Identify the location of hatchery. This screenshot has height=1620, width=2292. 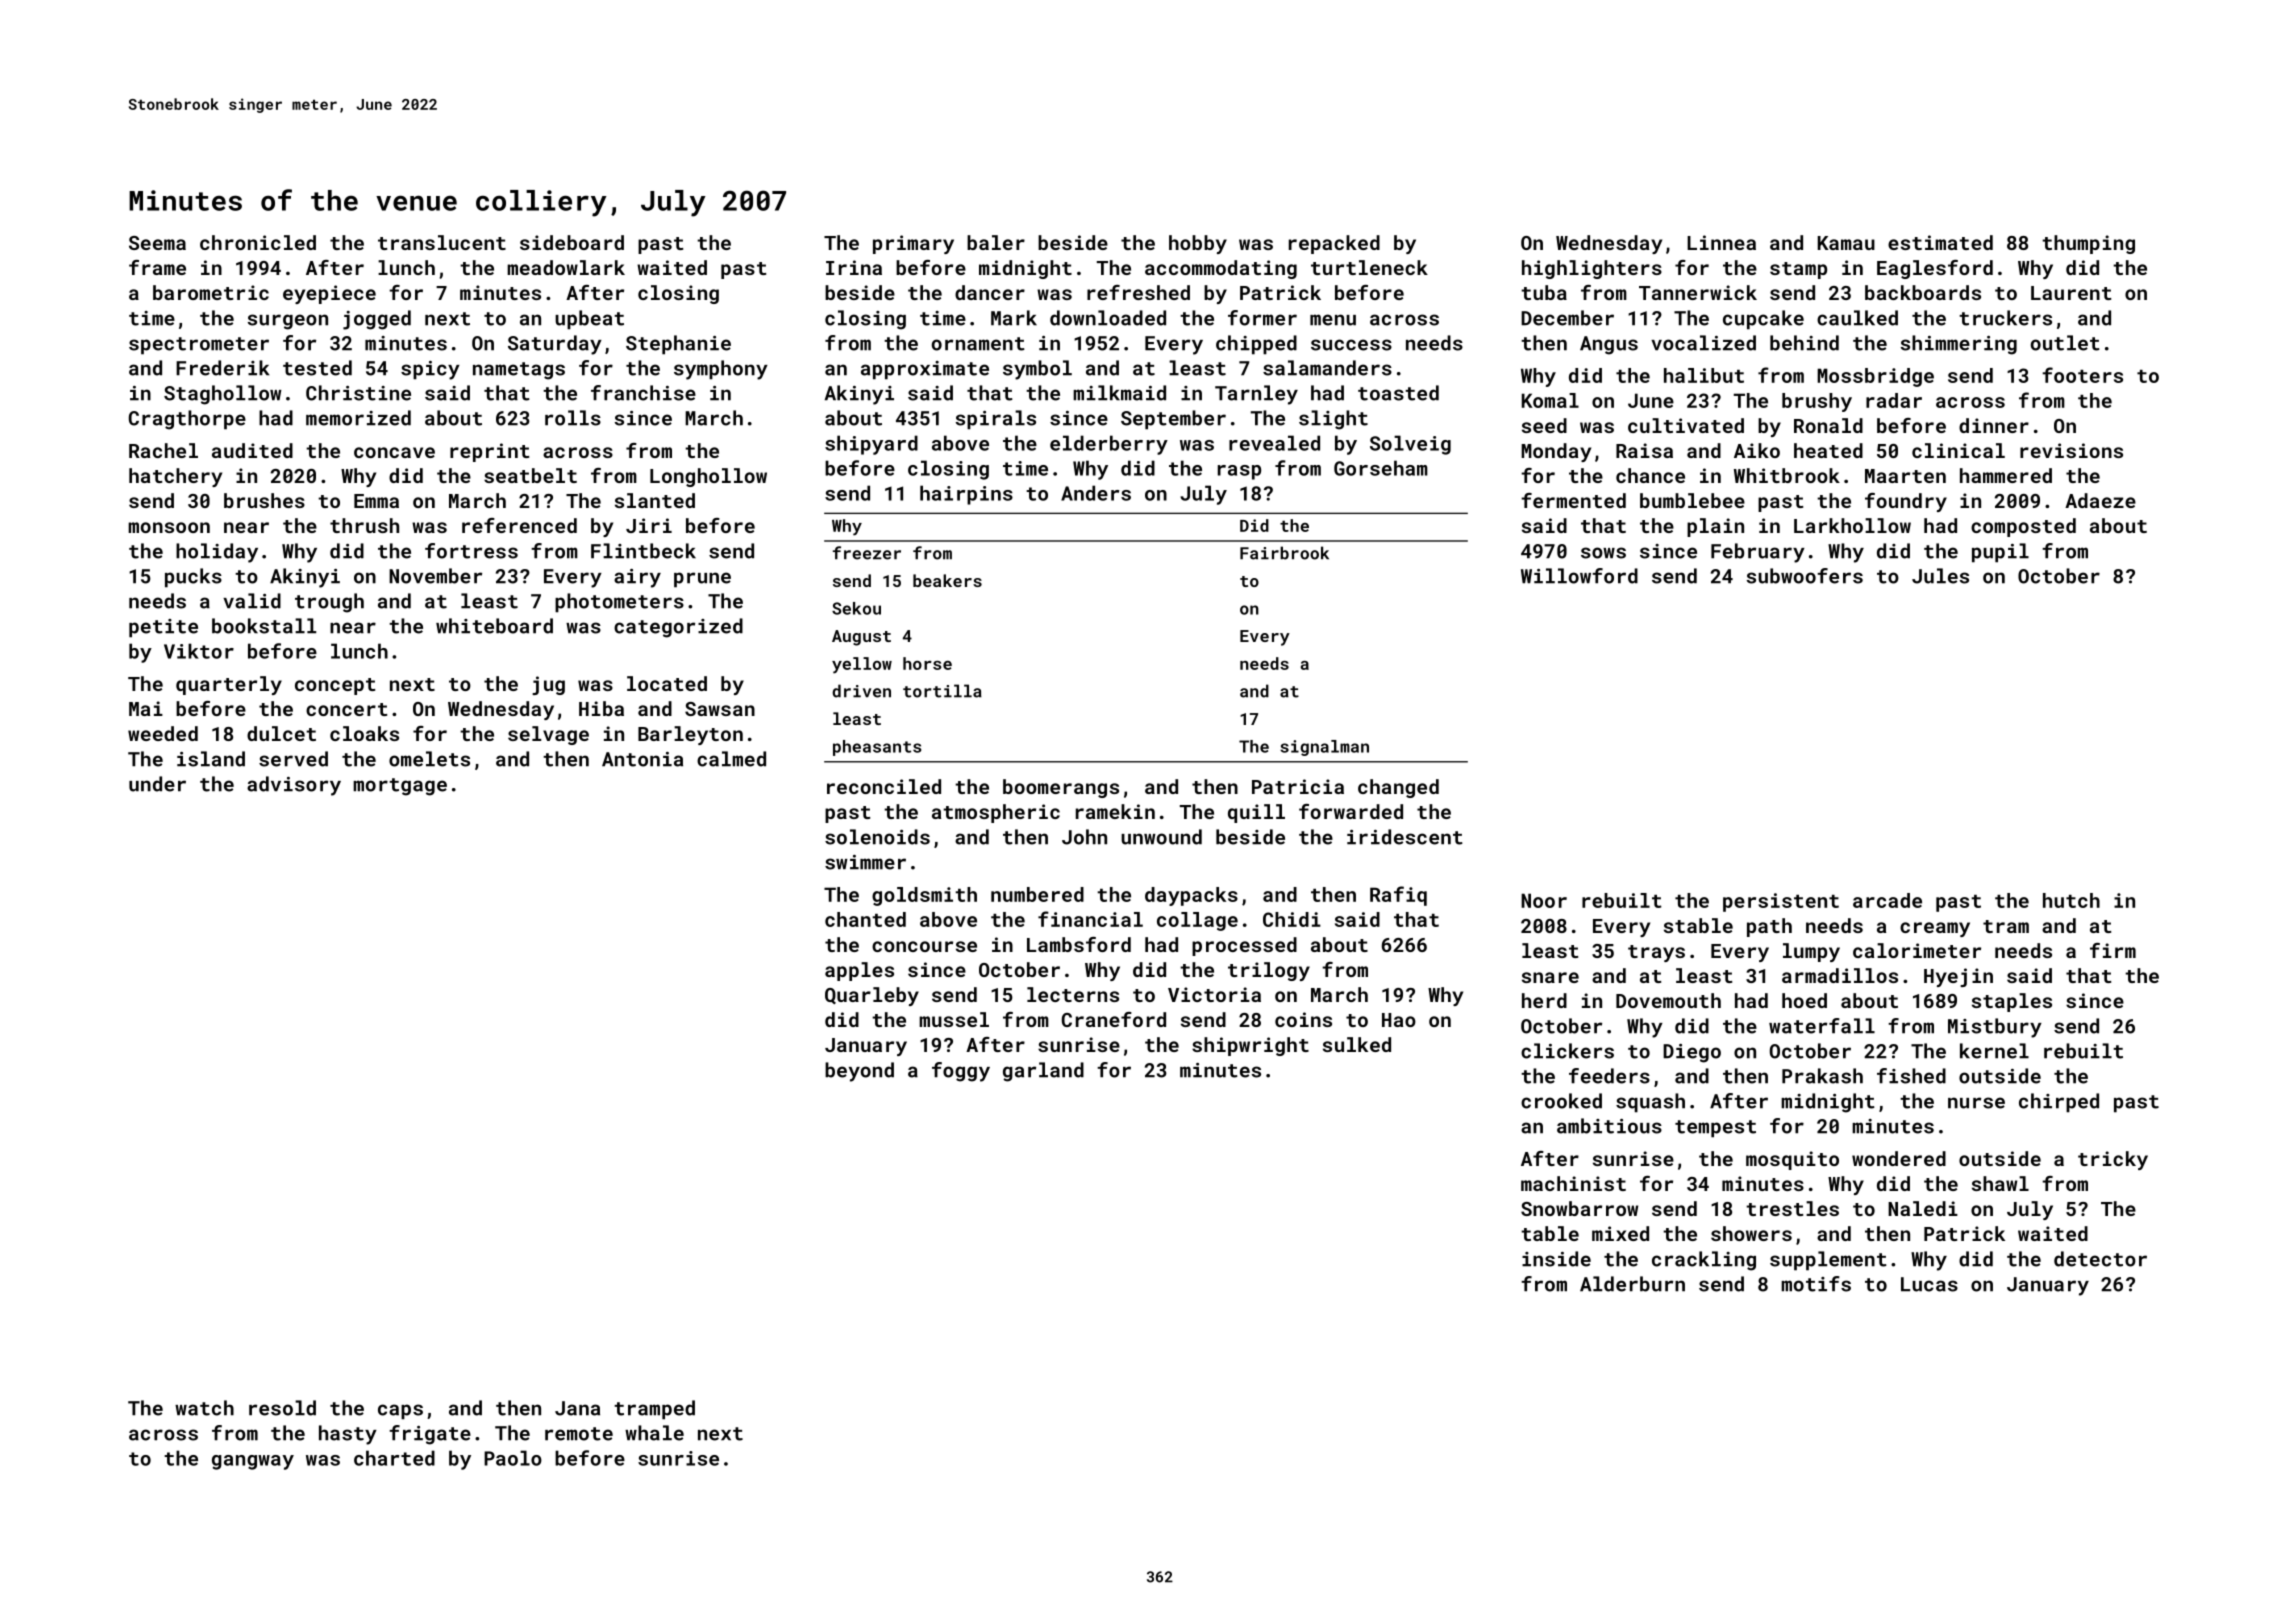
(175, 477).
